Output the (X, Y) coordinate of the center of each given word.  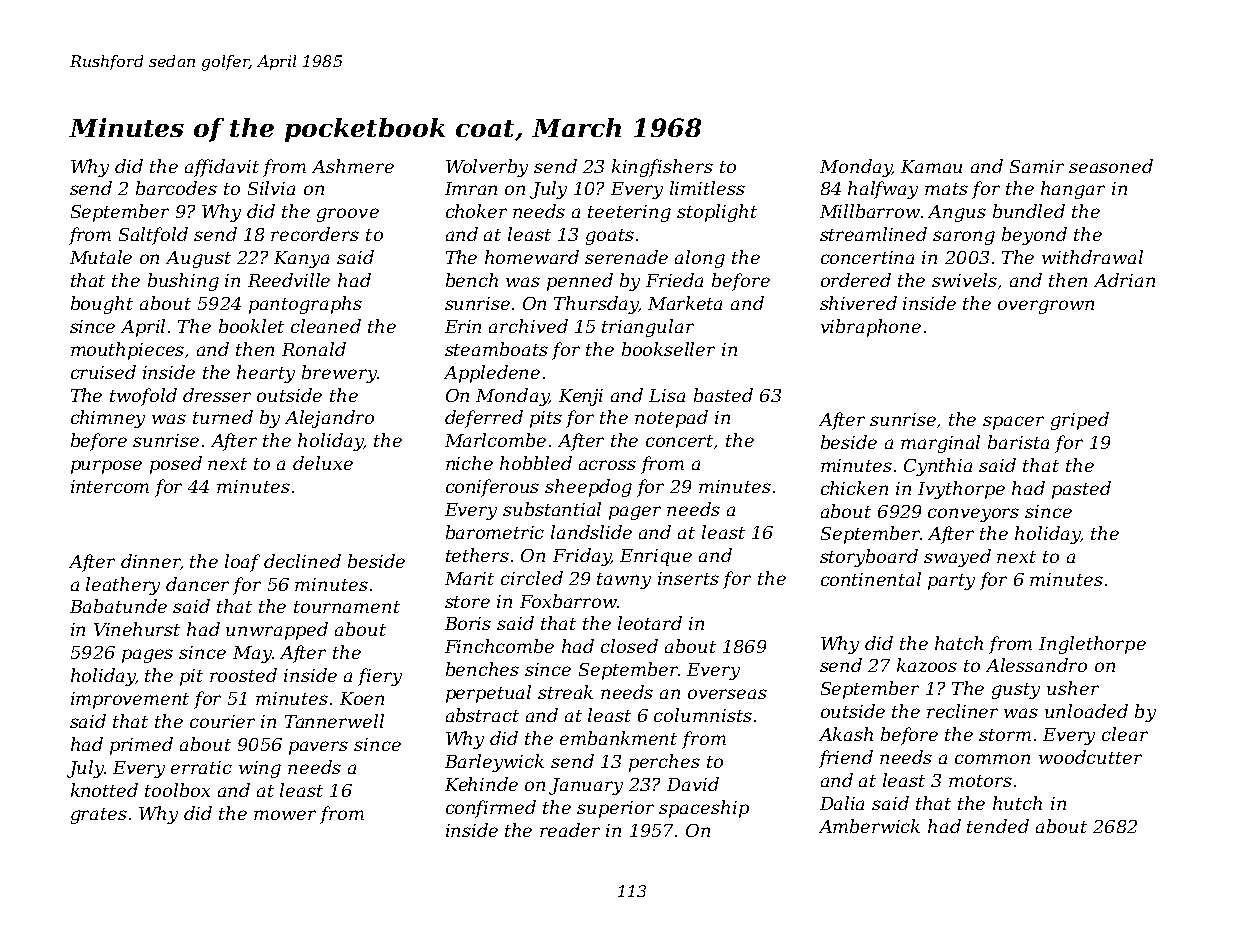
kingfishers (662, 168)
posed (176, 465)
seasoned (1111, 166)
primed (141, 746)
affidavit (222, 168)
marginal (940, 444)
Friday (582, 557)
